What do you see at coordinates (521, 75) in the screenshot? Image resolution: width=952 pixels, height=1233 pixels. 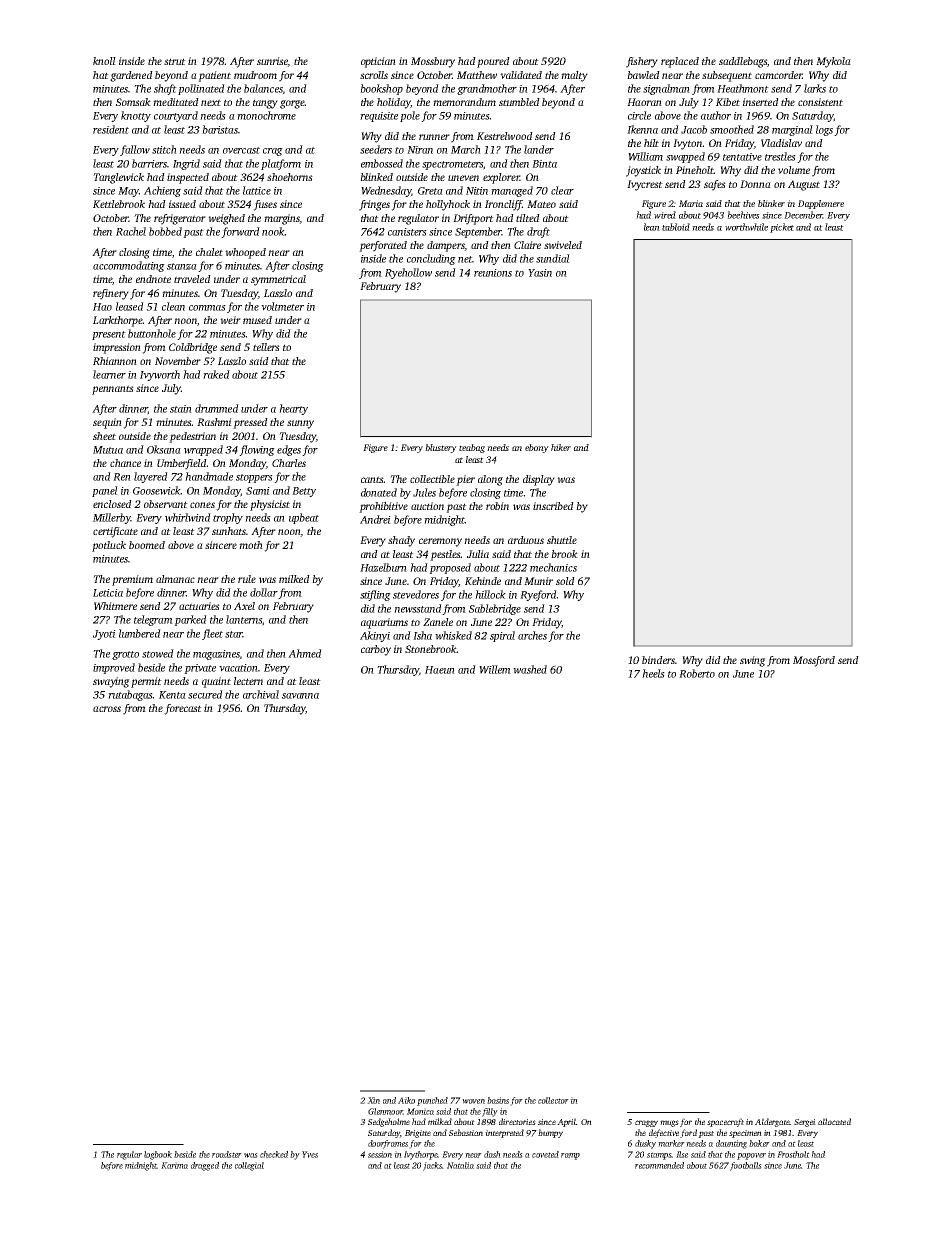 I see `validated` at bounding box center [521, 75].
